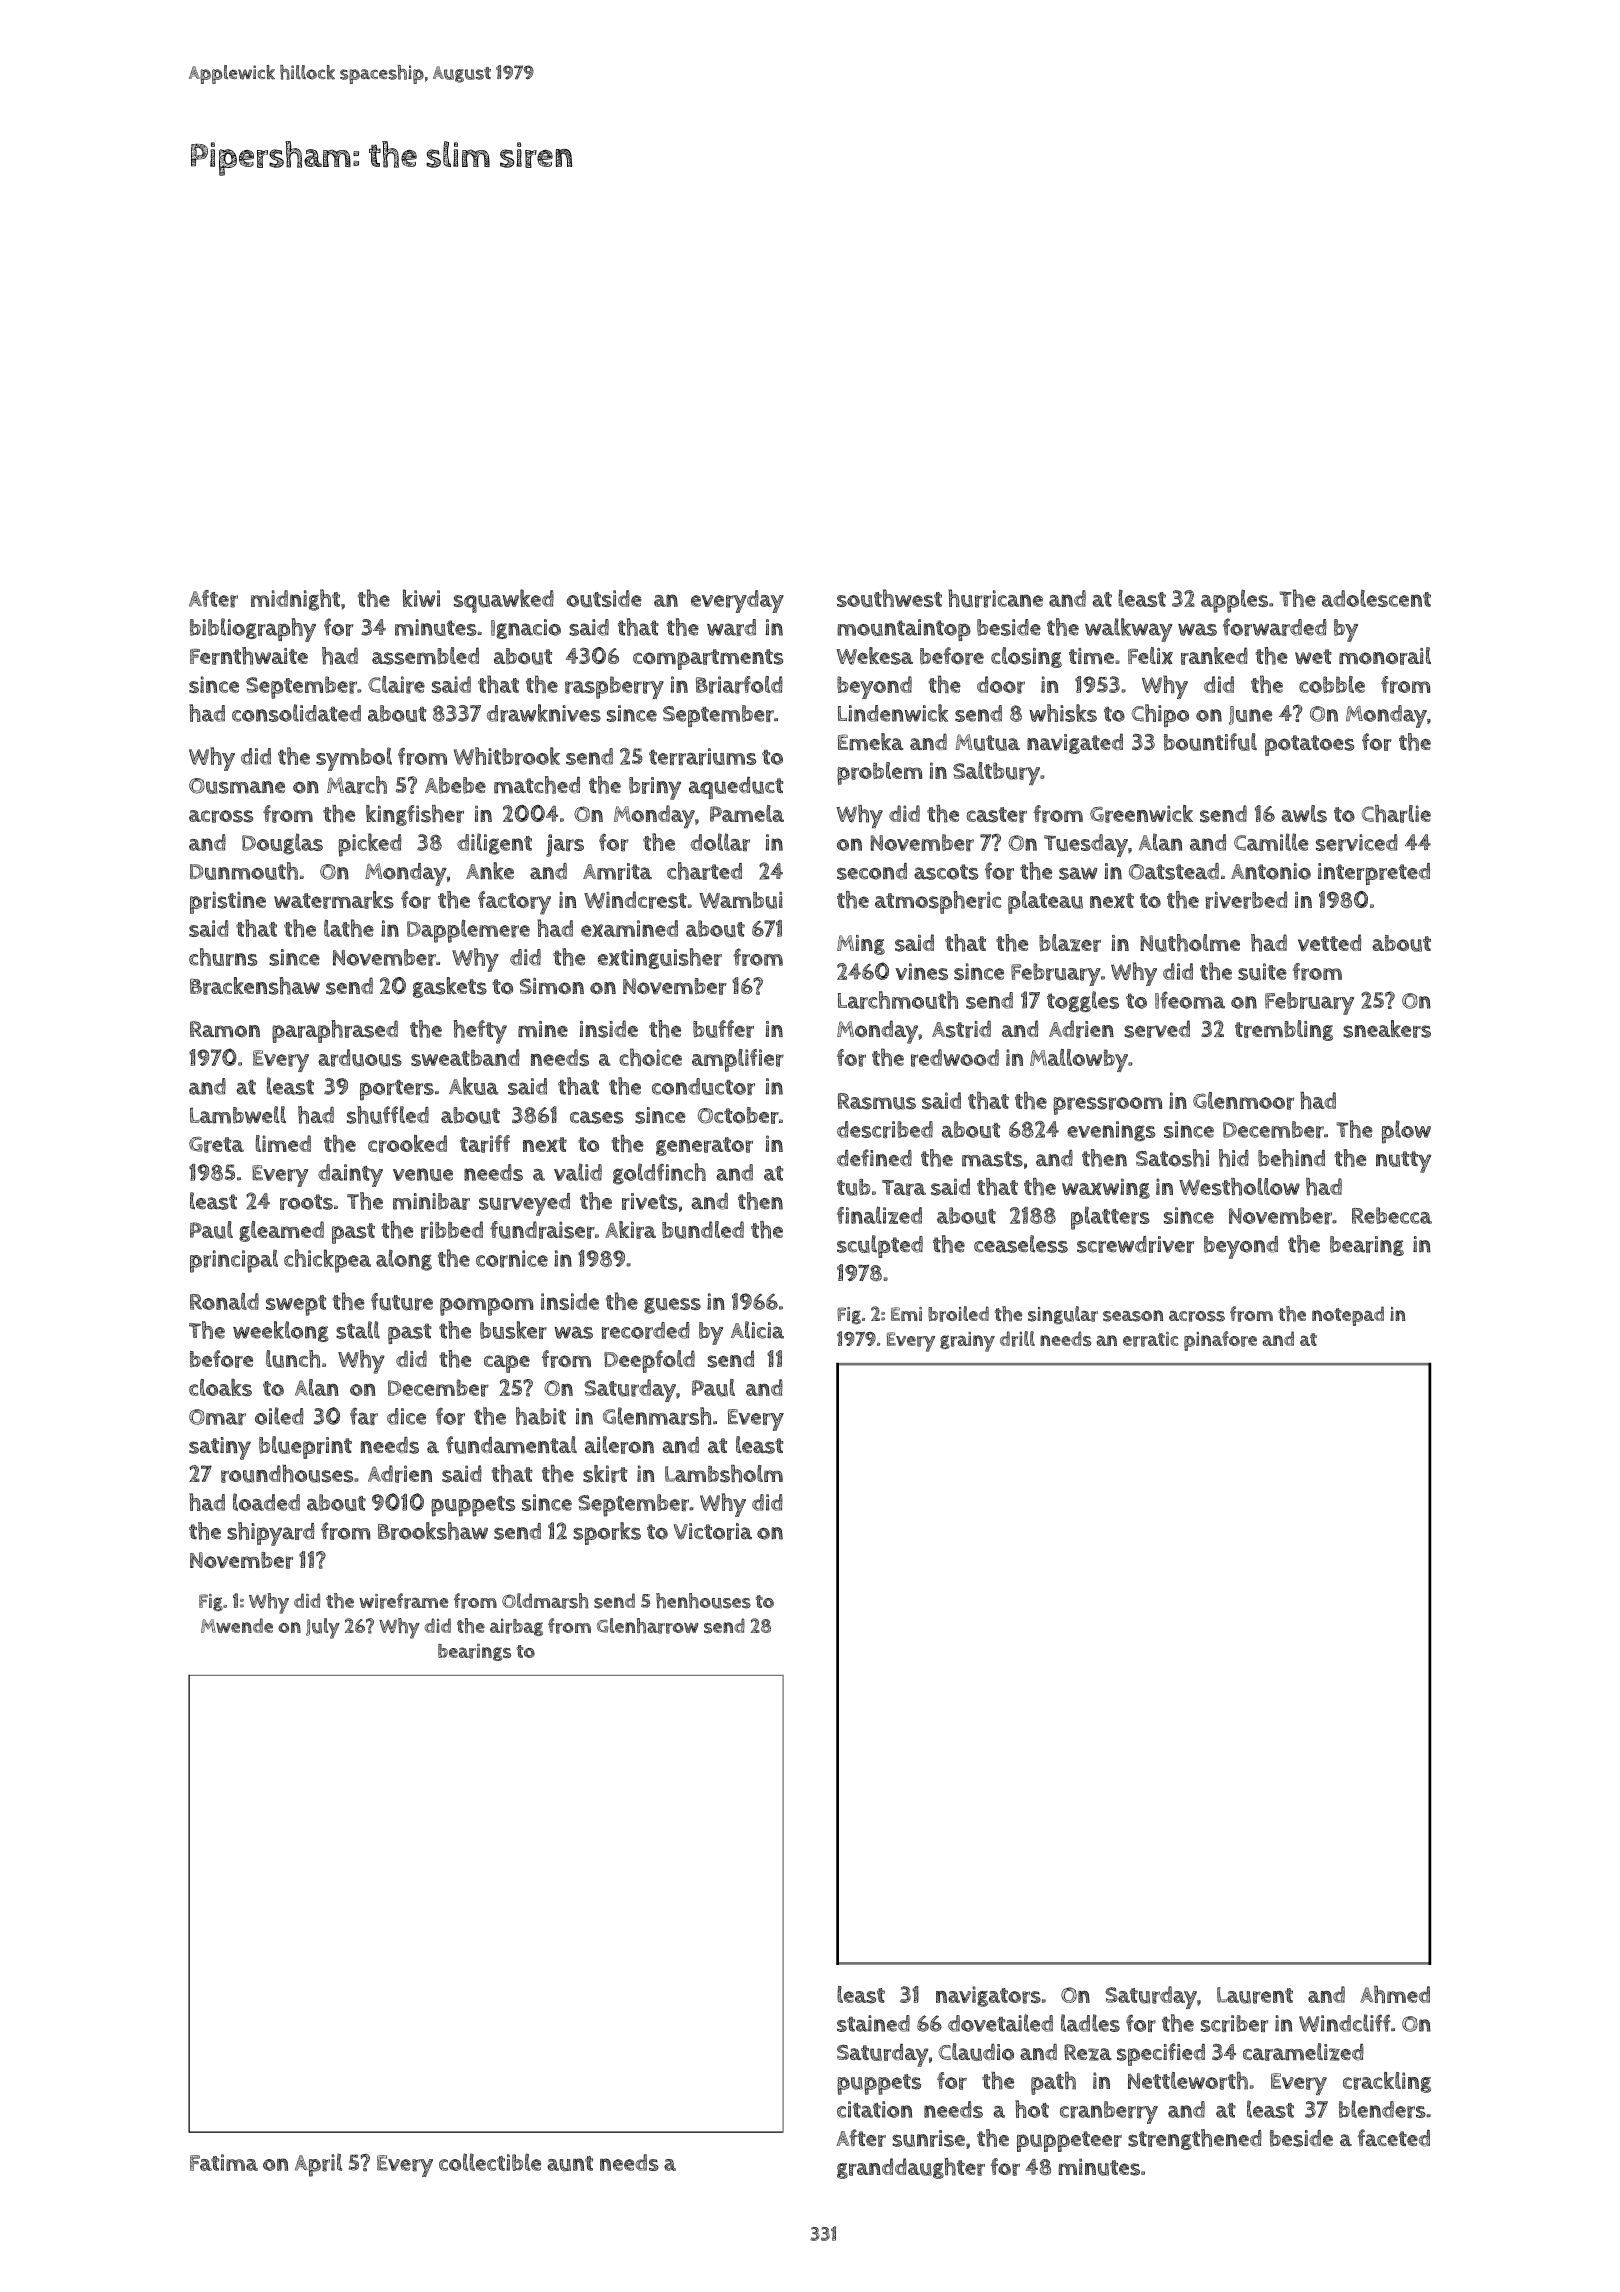  Describe the element at coordinates (318, 2165) in the document. I see `April` at that location.
